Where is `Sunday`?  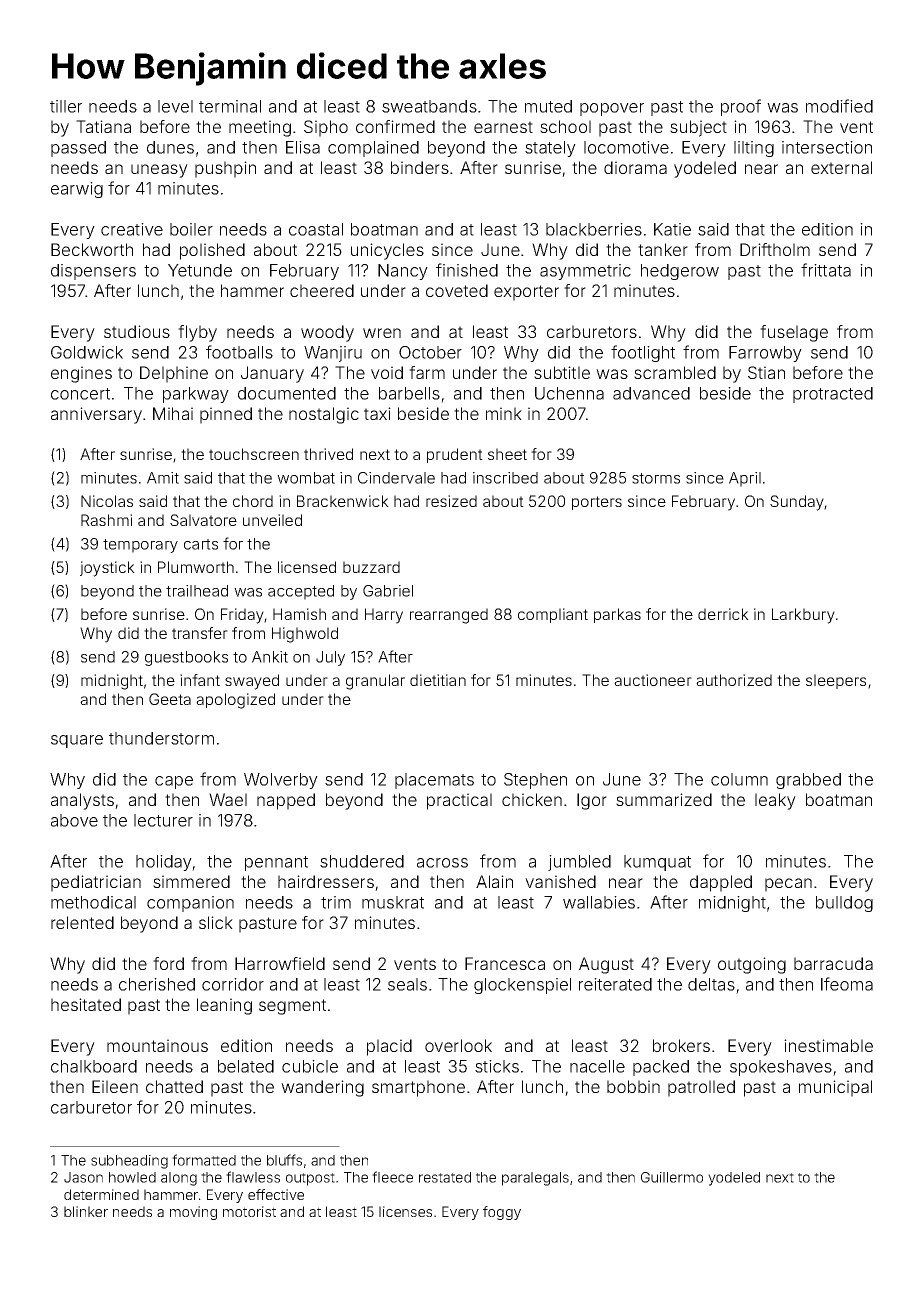
Sunday is located at coordinates (797, 503).
